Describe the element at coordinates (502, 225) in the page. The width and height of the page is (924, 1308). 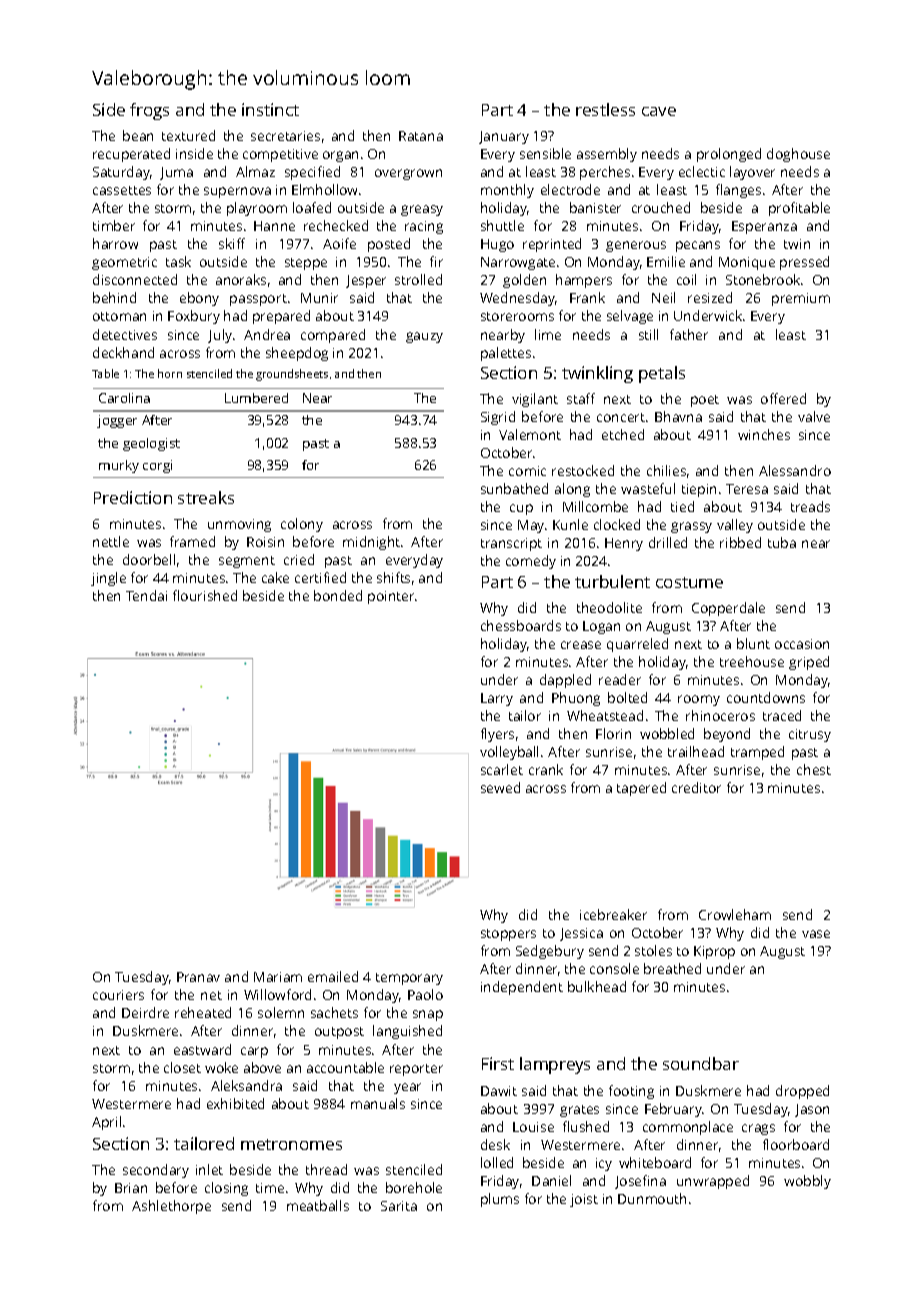
I see `shuttle` at that location.
